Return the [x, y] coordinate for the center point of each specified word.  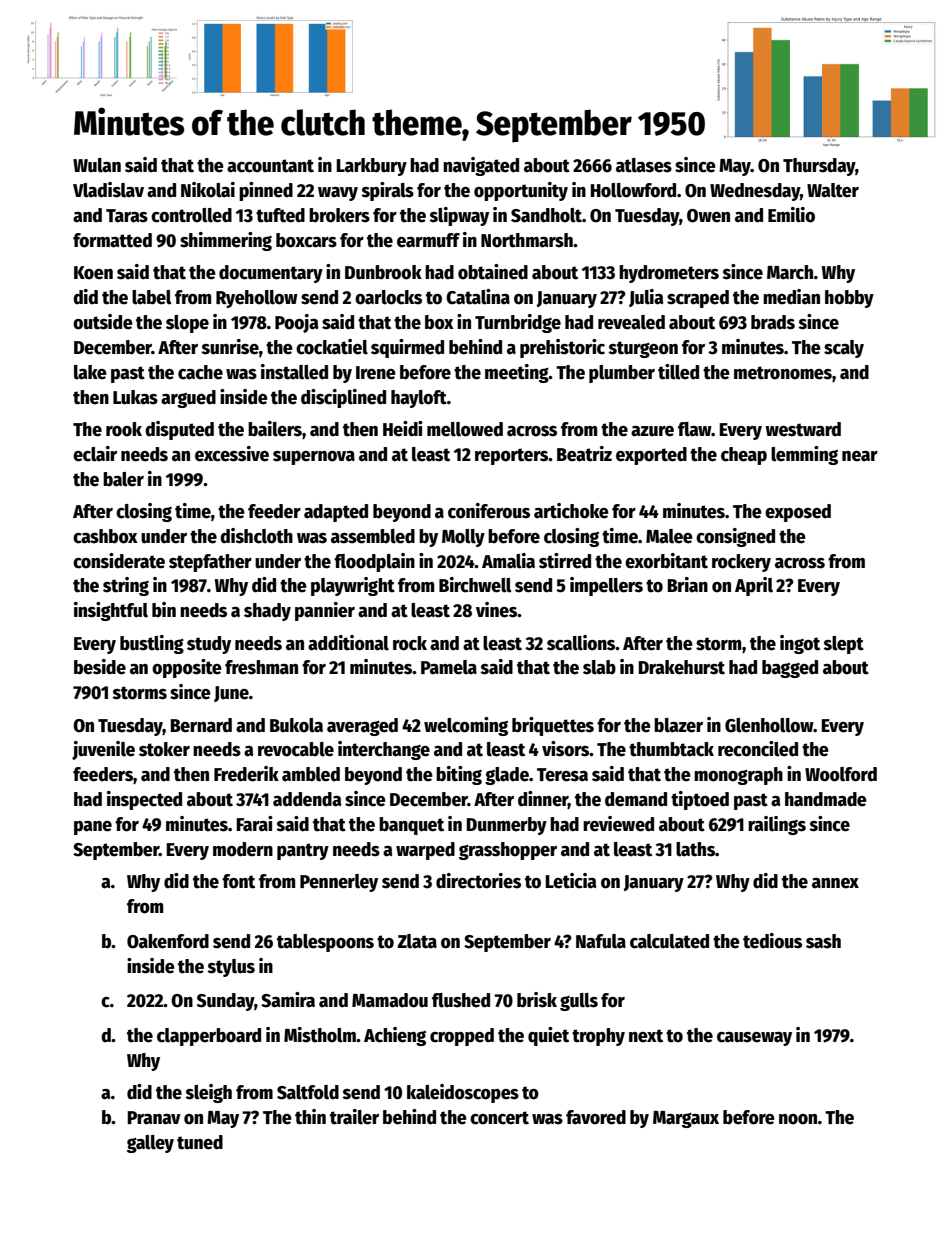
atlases [644, 165]
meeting [517, 373]
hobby [849, 299]
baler [123, 479]
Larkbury [371, 167]
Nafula [601, 941]
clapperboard [209, 1037]
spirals [388, 191]
